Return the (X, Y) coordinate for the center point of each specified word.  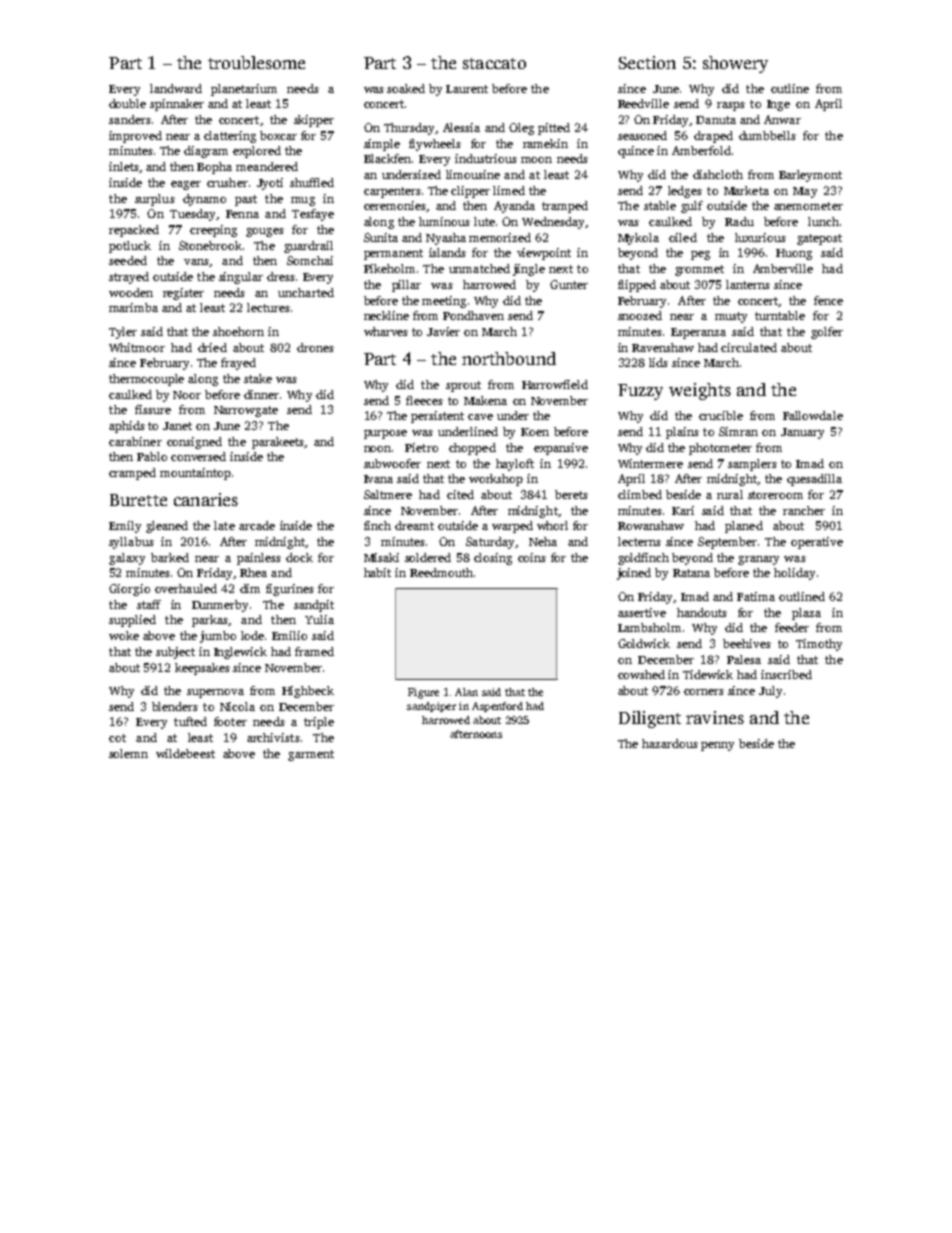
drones (315, 347)
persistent (437, 417)
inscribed (786, 674)
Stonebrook (210, 245)
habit (377, 572)
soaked (406, 88)
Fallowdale (813, 415)
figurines (290, 590)
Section (647, 62)
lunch (823, 221)
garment (311, 755)
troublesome (256, 62)
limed (509, 190)
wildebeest (185, 753)
